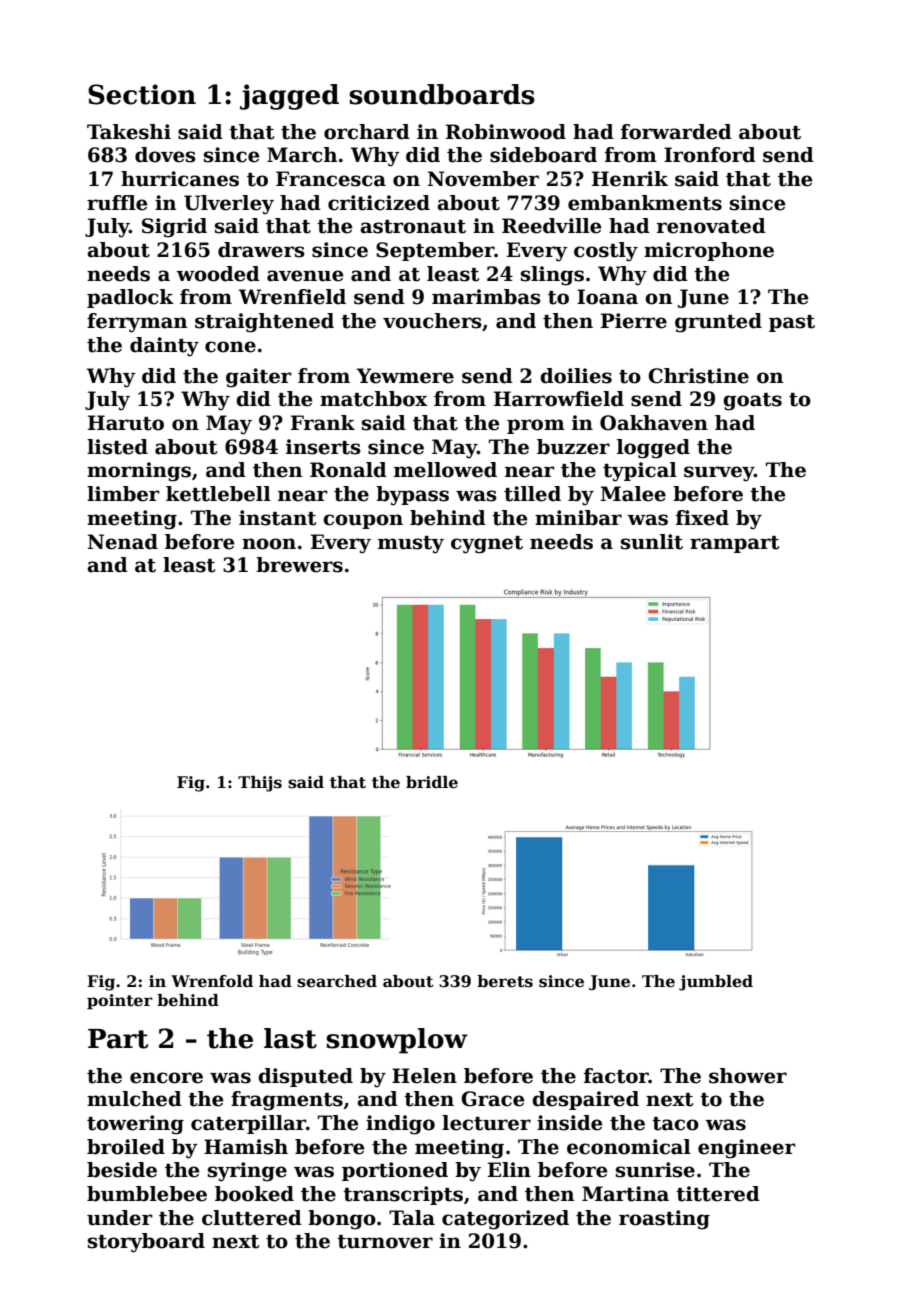  Describe the element at coordinates (716, 983) in the document. I see `jumbled` at that location.
